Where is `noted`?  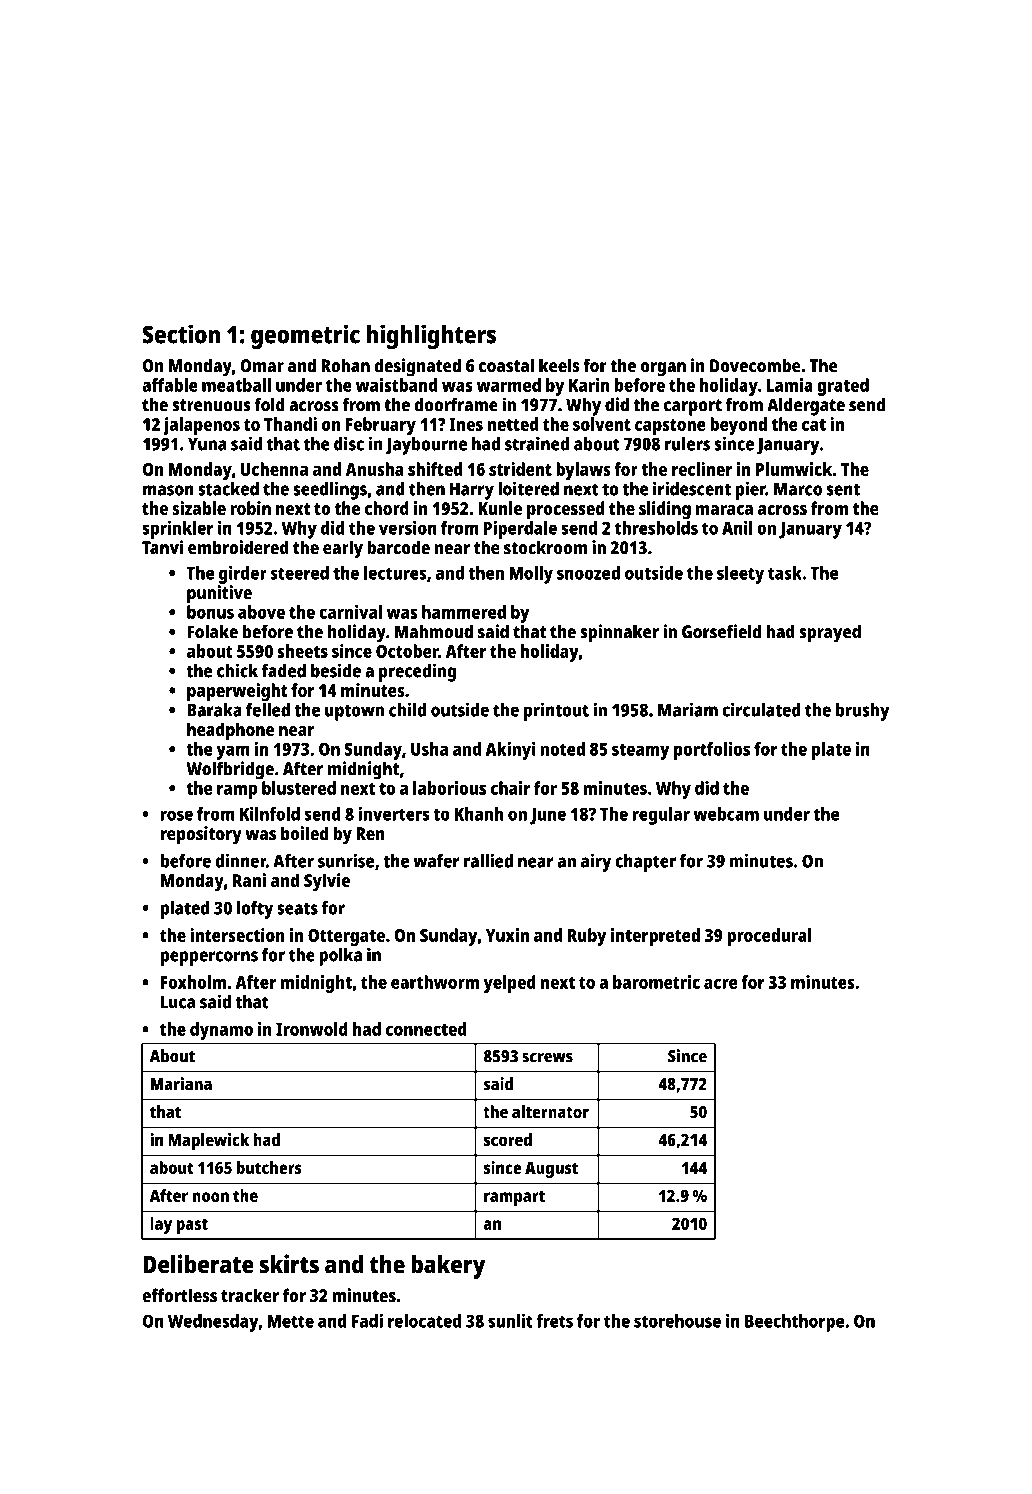 noted is located at coordinates (563, 749).
